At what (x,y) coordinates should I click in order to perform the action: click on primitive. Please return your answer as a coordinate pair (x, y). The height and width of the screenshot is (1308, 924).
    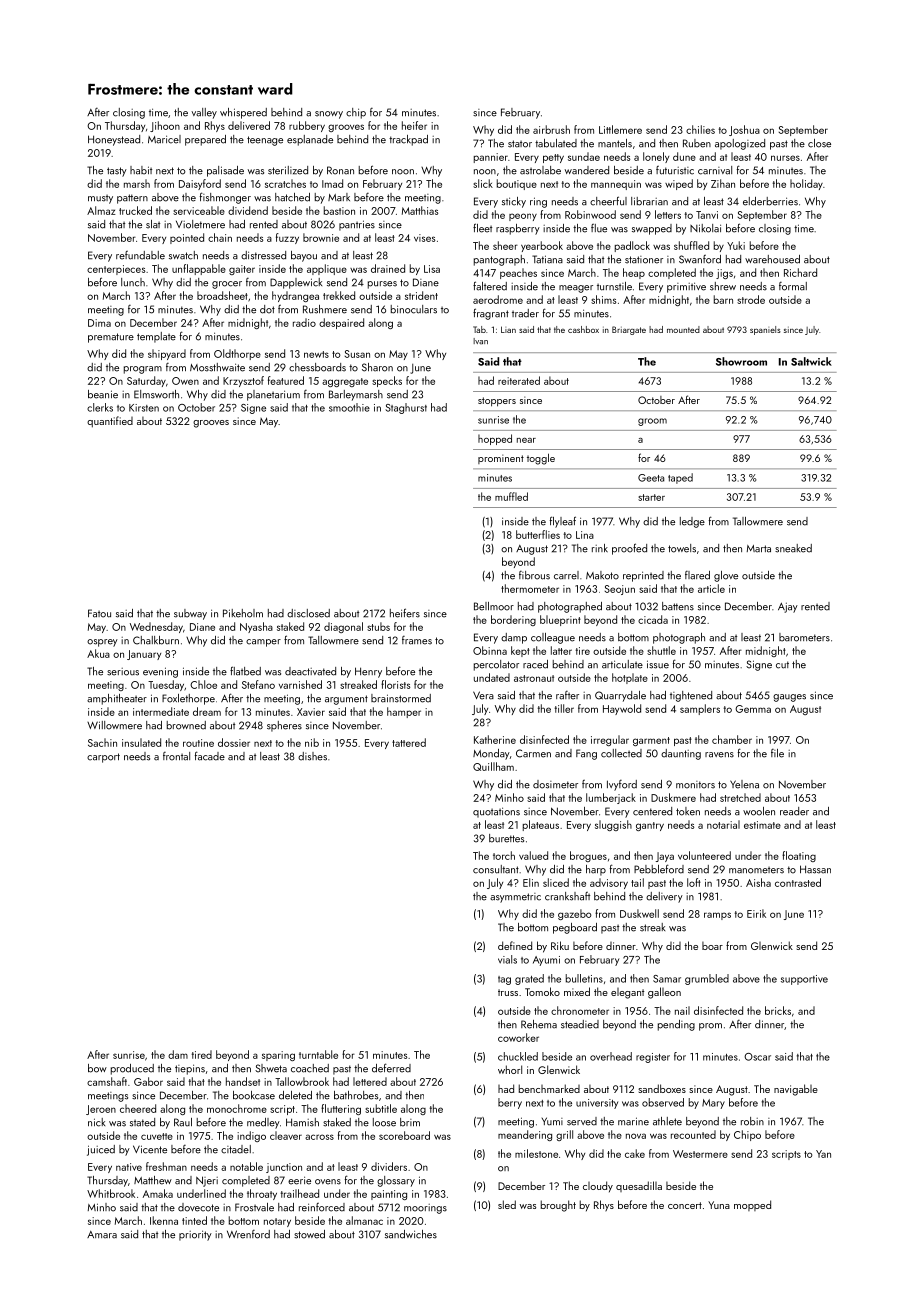
    Looking at the image, I should click on (686, 287).
